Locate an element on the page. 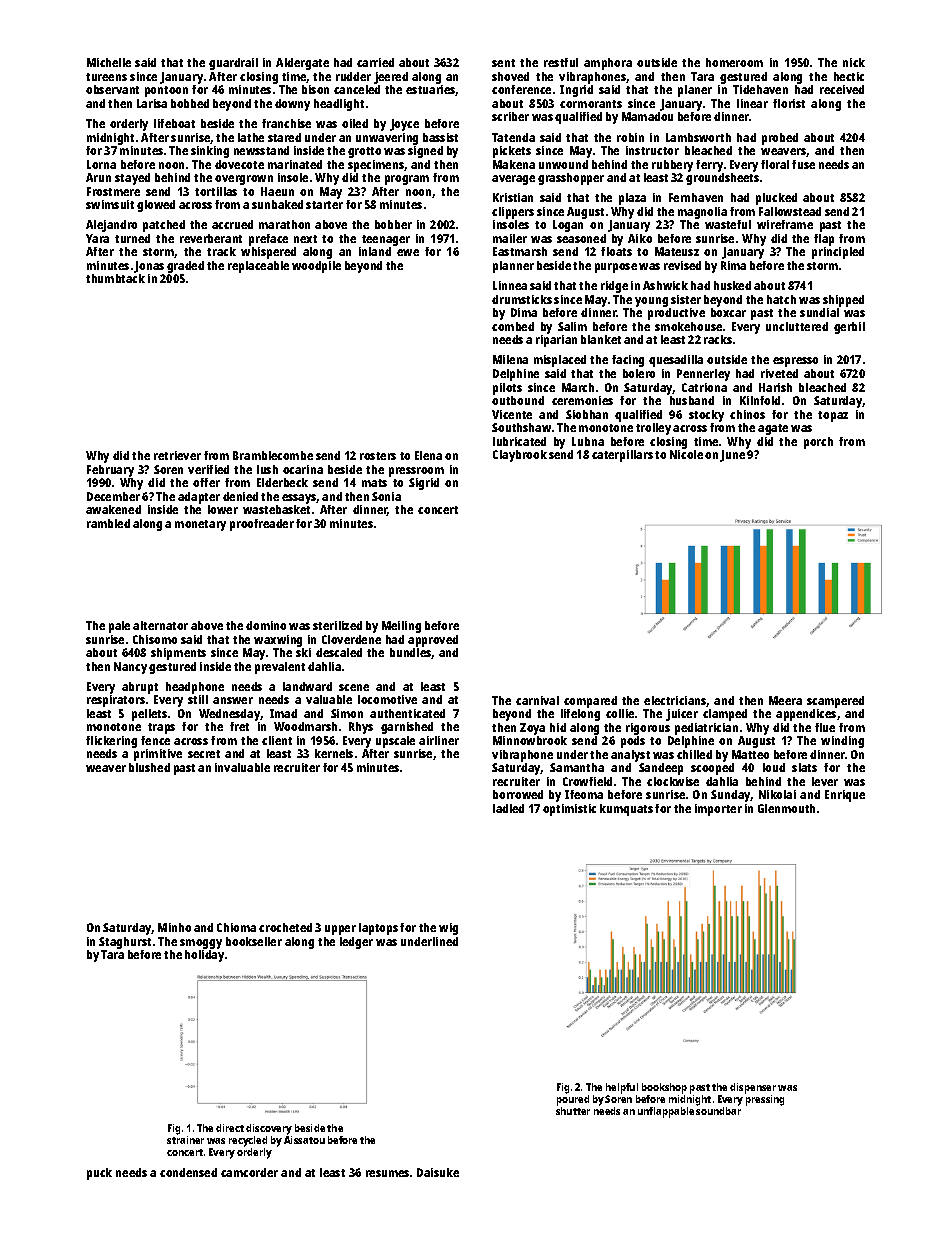 The image size is (952, 1233). juicer is located at coordinates (682, 715).
